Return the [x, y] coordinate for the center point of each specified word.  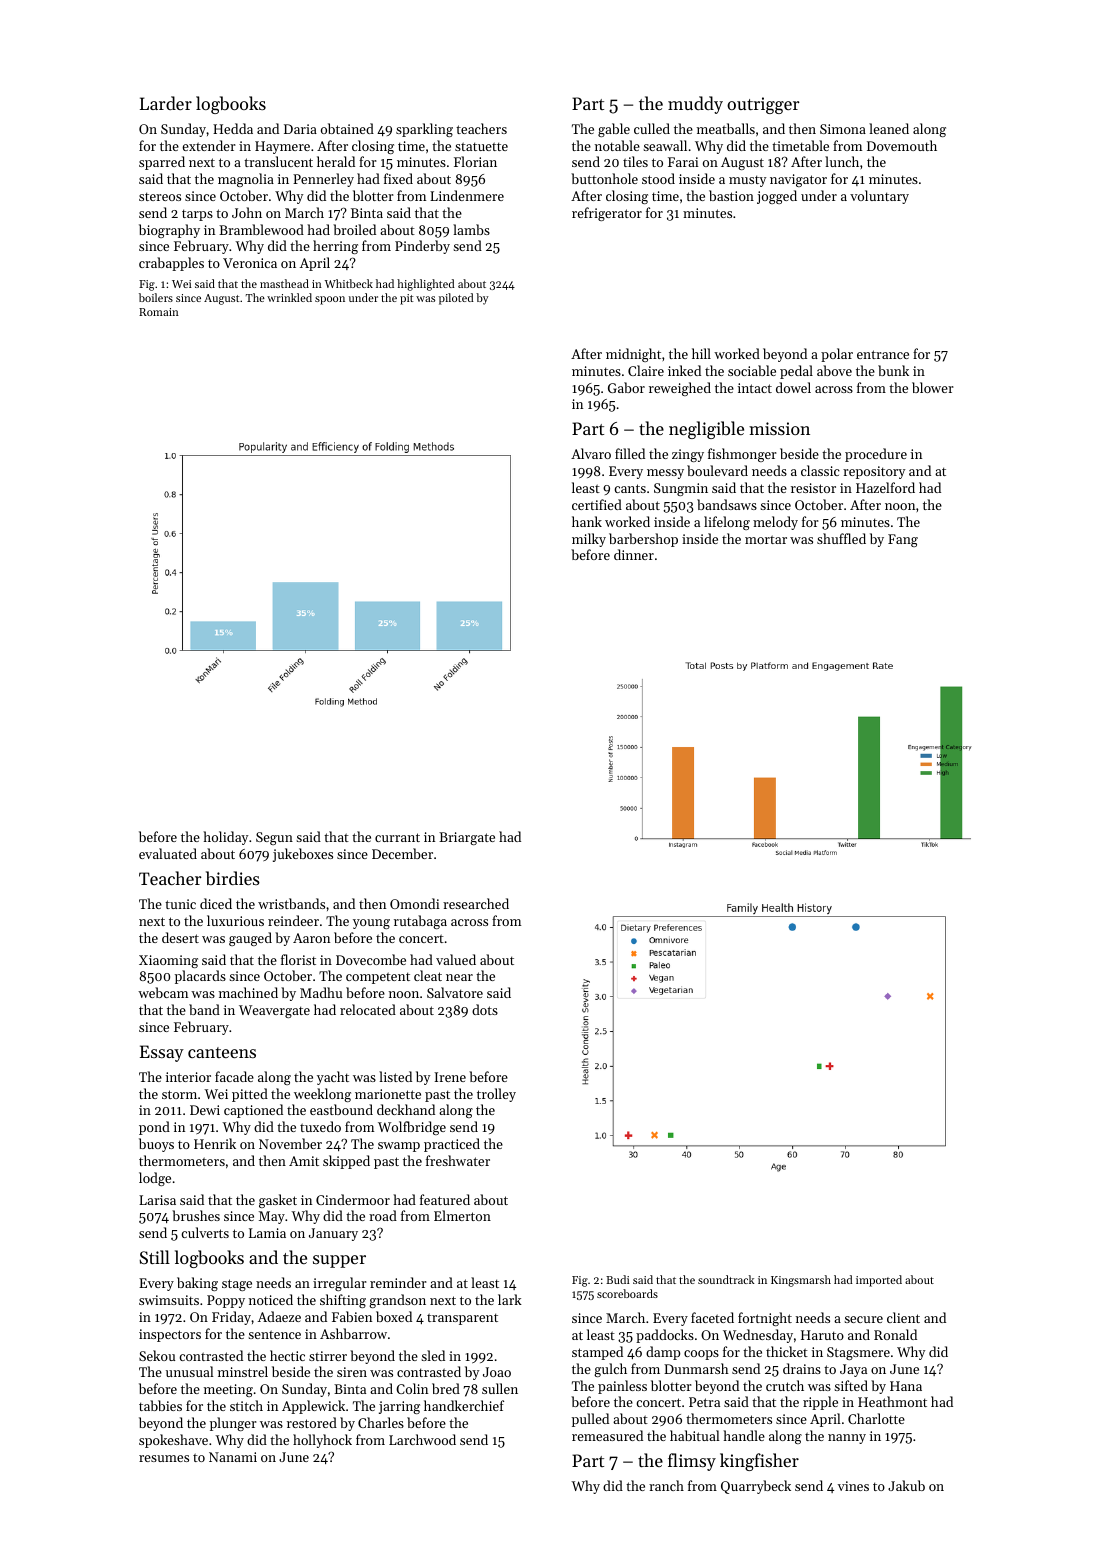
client [903, 1317]
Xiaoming [168, 961]
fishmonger [742, 455]
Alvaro [591, 453]
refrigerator [607, 214]
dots [485, 1009]
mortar [766, 539]
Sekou [157, 1355]
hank [587, 521]
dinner [634, 554]
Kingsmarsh [801, 1281]
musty [747, 181]
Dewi [205, 1110]
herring [335, 247]
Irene [450, 1077]
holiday [225, 838]
